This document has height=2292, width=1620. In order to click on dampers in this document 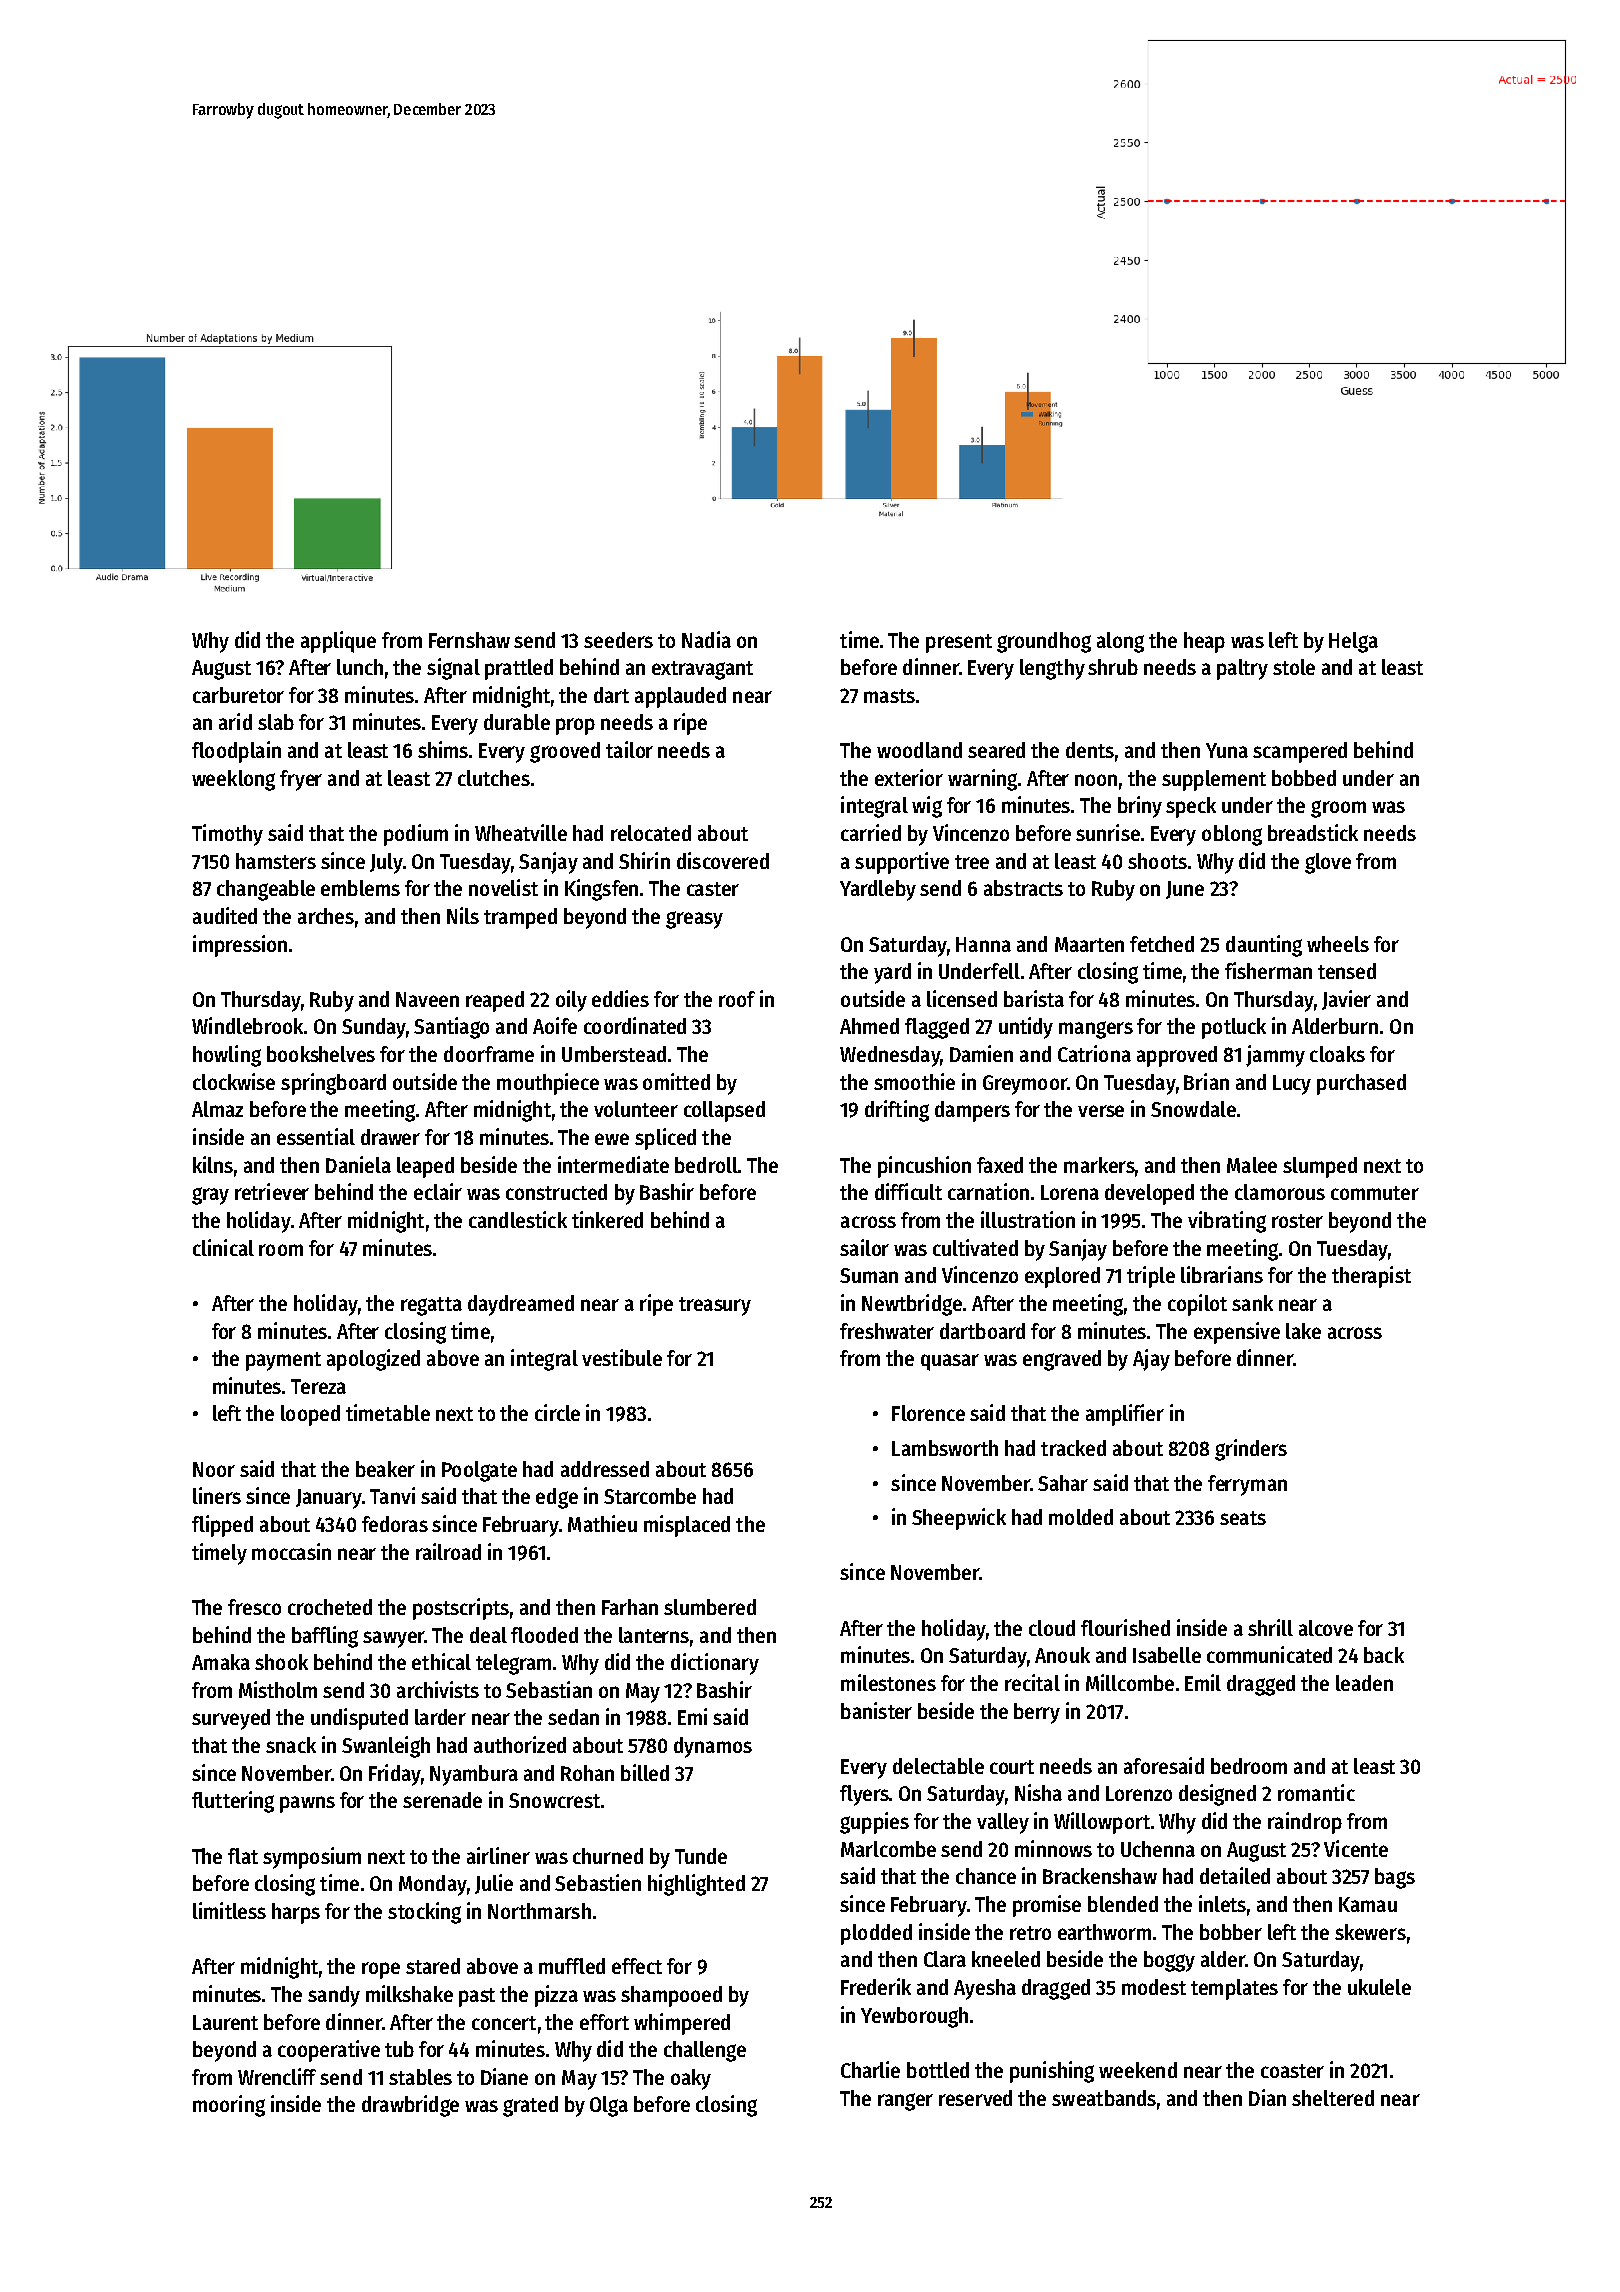, I will do `click(972, 1111)`.
